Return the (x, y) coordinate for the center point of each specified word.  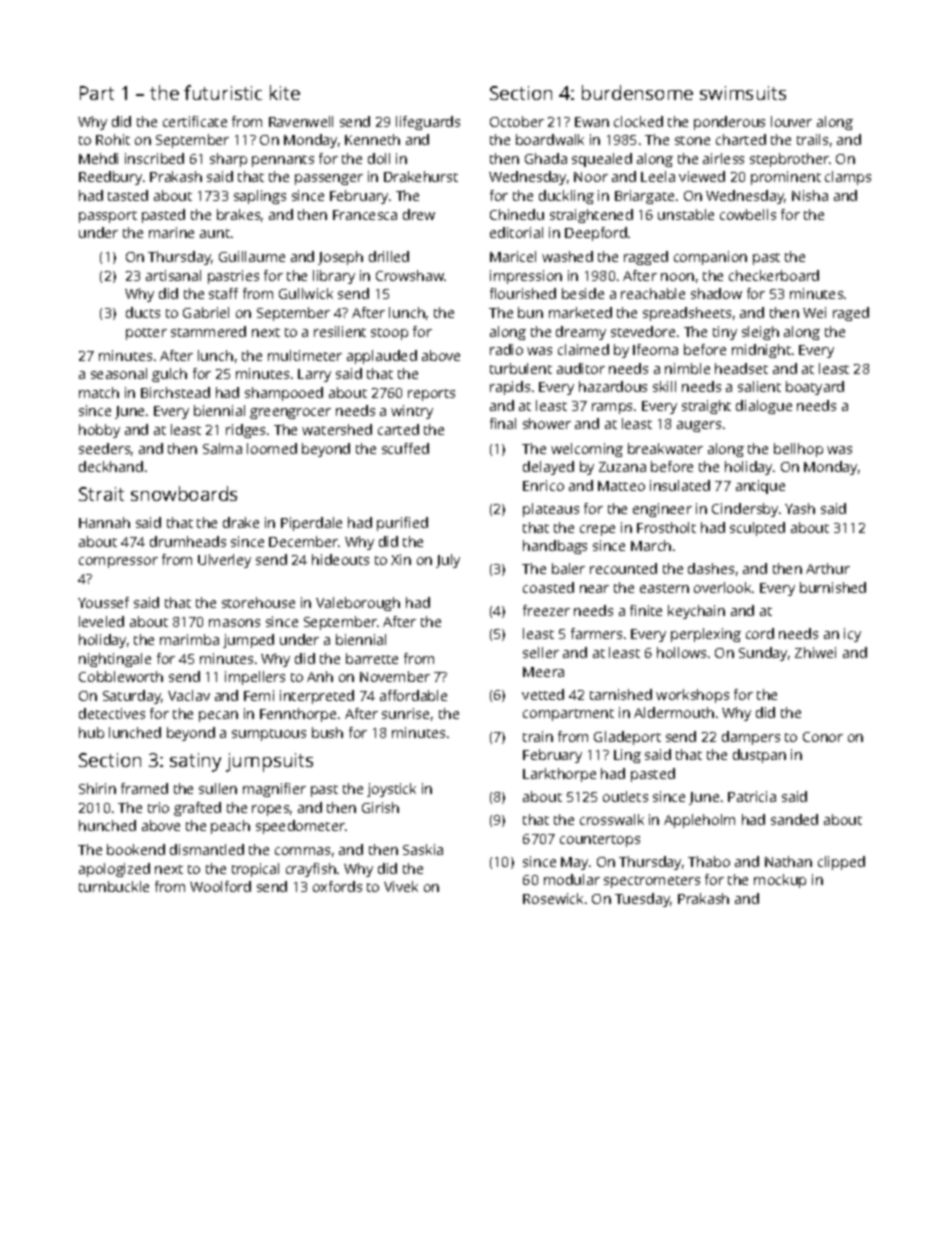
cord (760, 633)
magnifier (274, 790)
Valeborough (358, 604)
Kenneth (372, 139)
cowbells (748, 214)
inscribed (154, 158)
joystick (391, 790)
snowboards (184, 493)
